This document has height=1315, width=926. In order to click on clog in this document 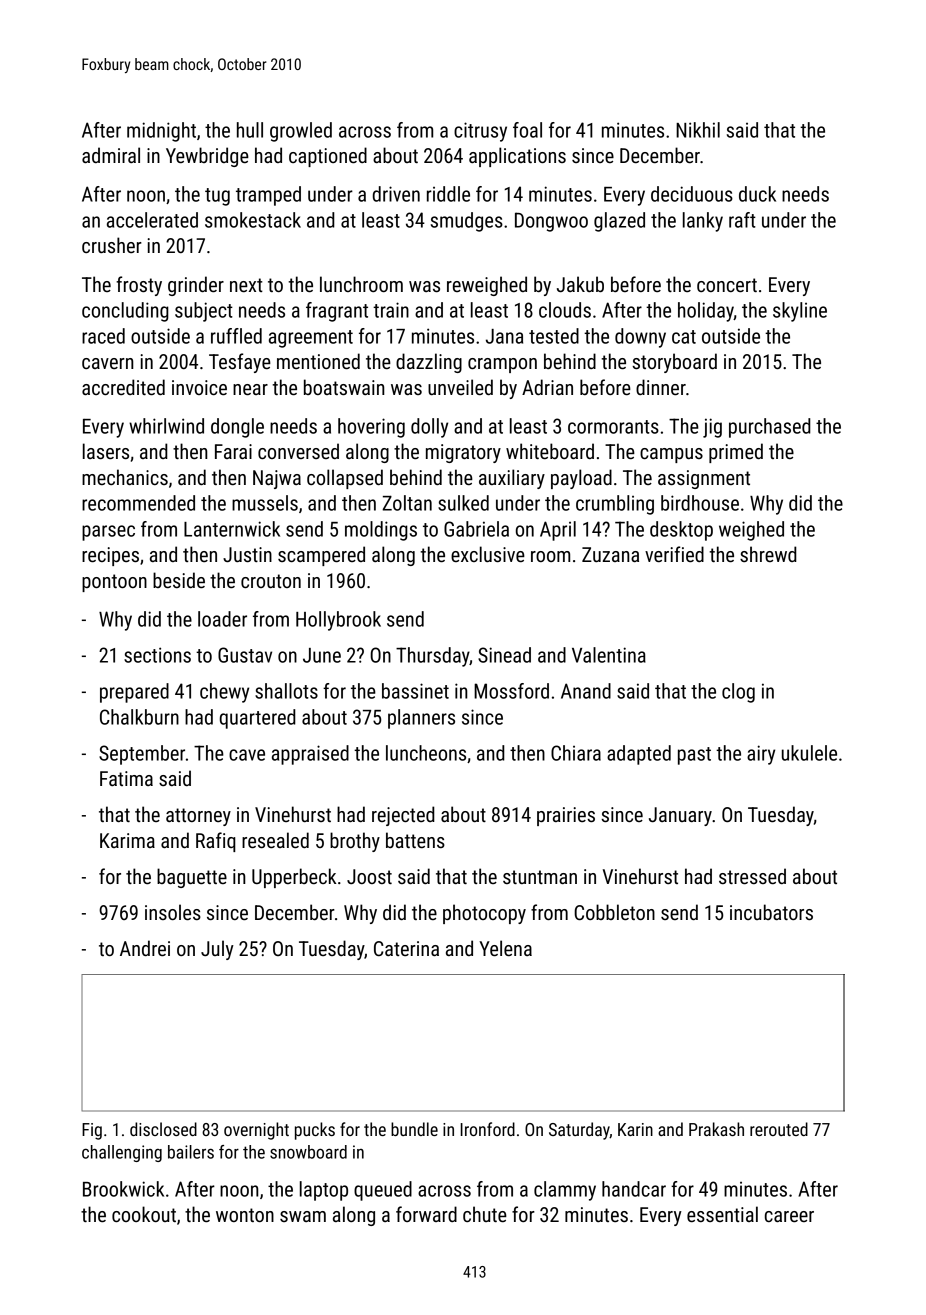, I will do `click(738, 693)`.
